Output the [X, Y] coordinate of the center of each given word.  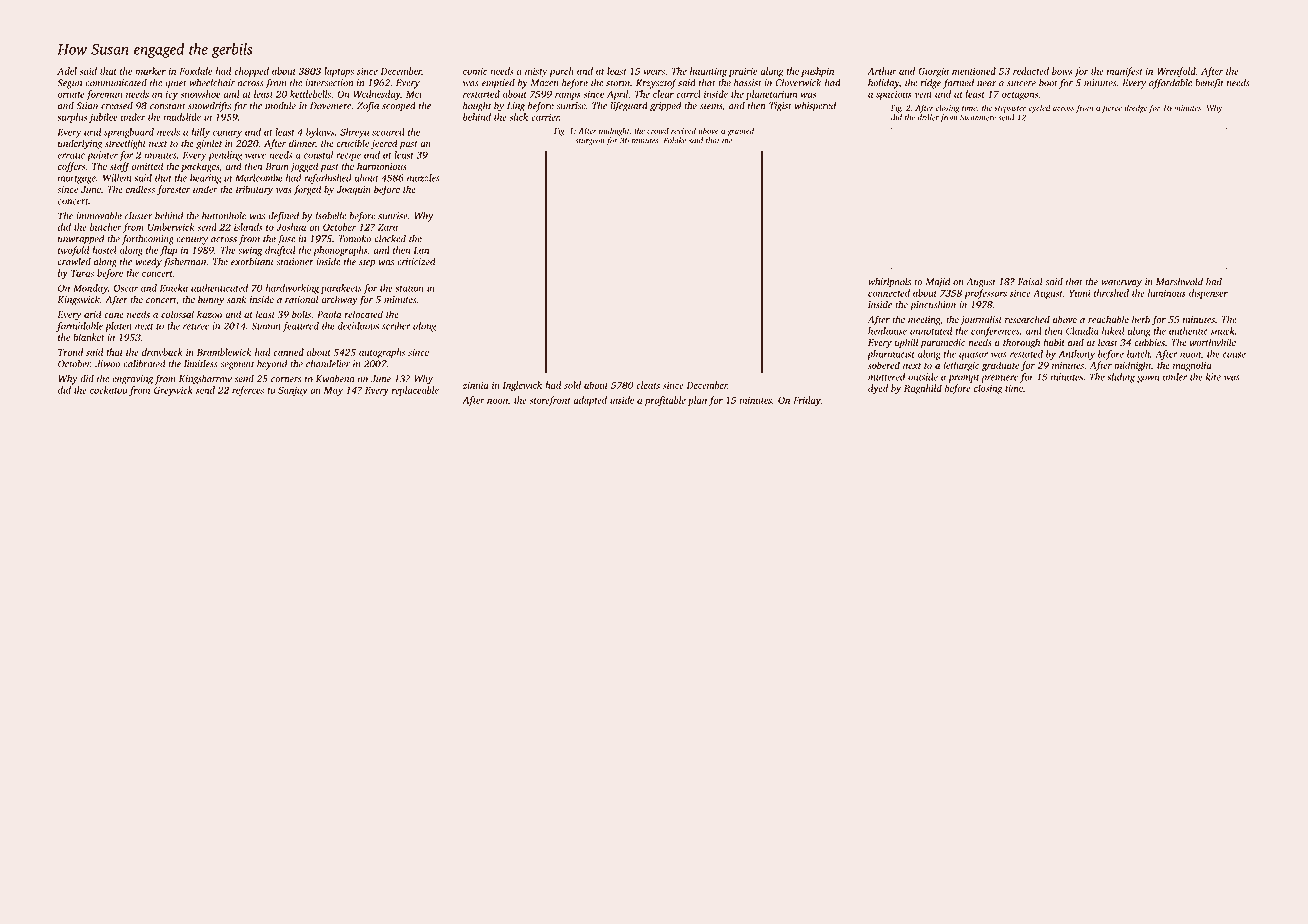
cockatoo [108, 390]
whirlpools [889, 283]
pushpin [817, 72]
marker [150, 71]
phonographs [340, 251]
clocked [390, 239]
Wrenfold [1176, 72]
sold [572, 385]
